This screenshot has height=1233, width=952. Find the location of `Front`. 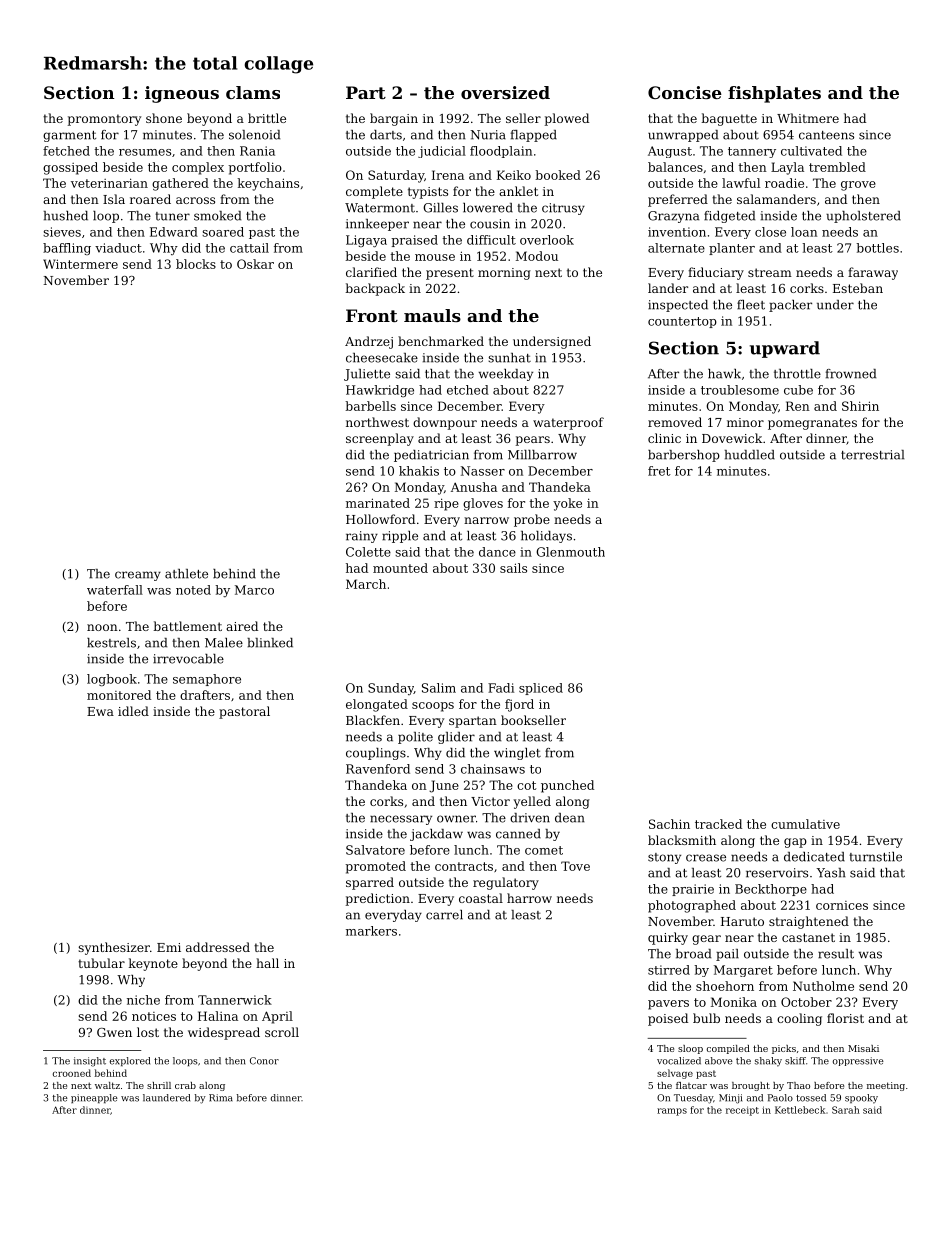

Front is located at coordinates (372, 315).
